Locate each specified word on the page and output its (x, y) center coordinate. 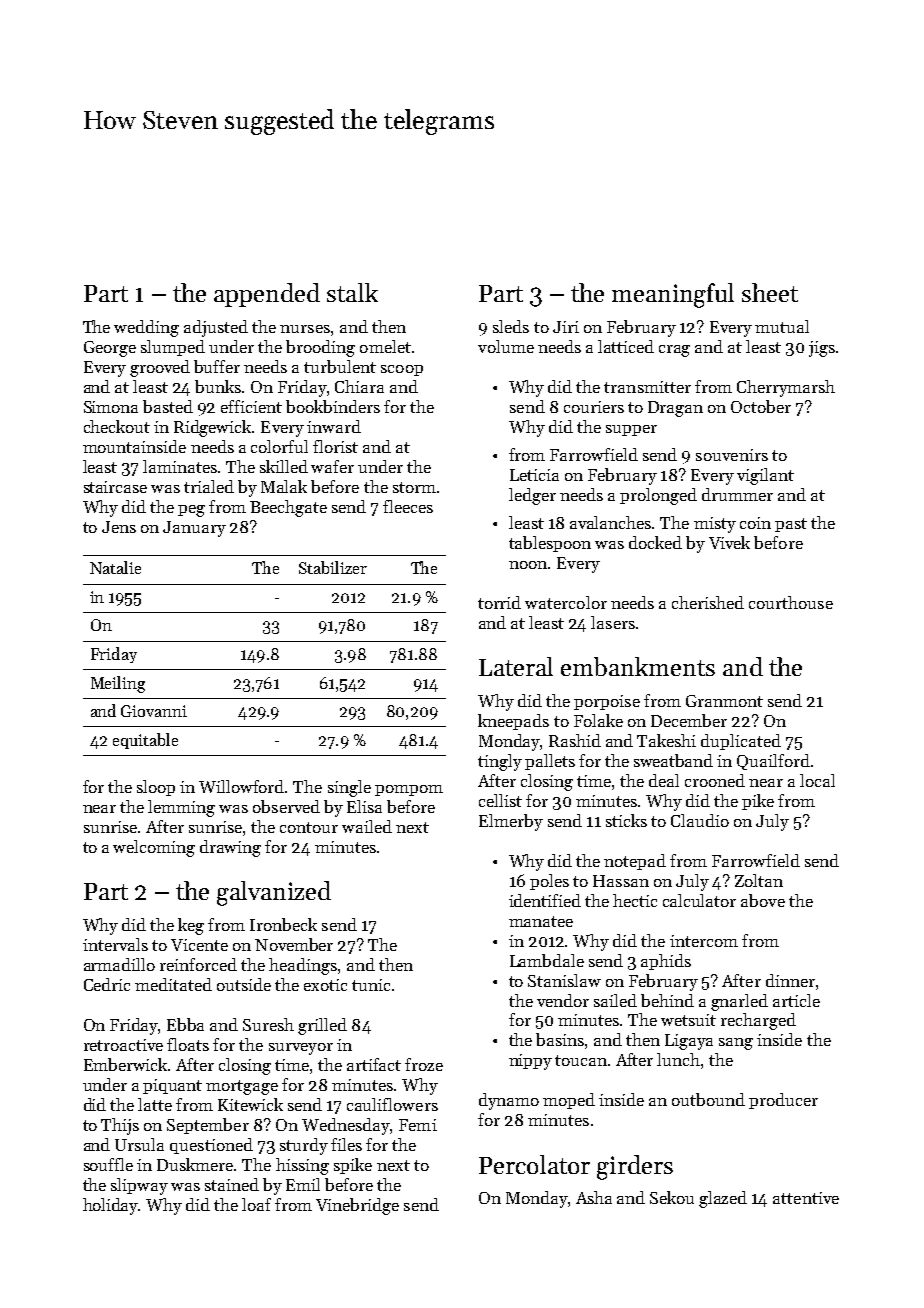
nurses (305, 329)
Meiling (118, 684)
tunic (371, 985)
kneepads (513, 722)
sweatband (673, 760)
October (761, 406)
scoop (402, 370)
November (294, 944)
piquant (172, 1086)
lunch (678, 1059)
